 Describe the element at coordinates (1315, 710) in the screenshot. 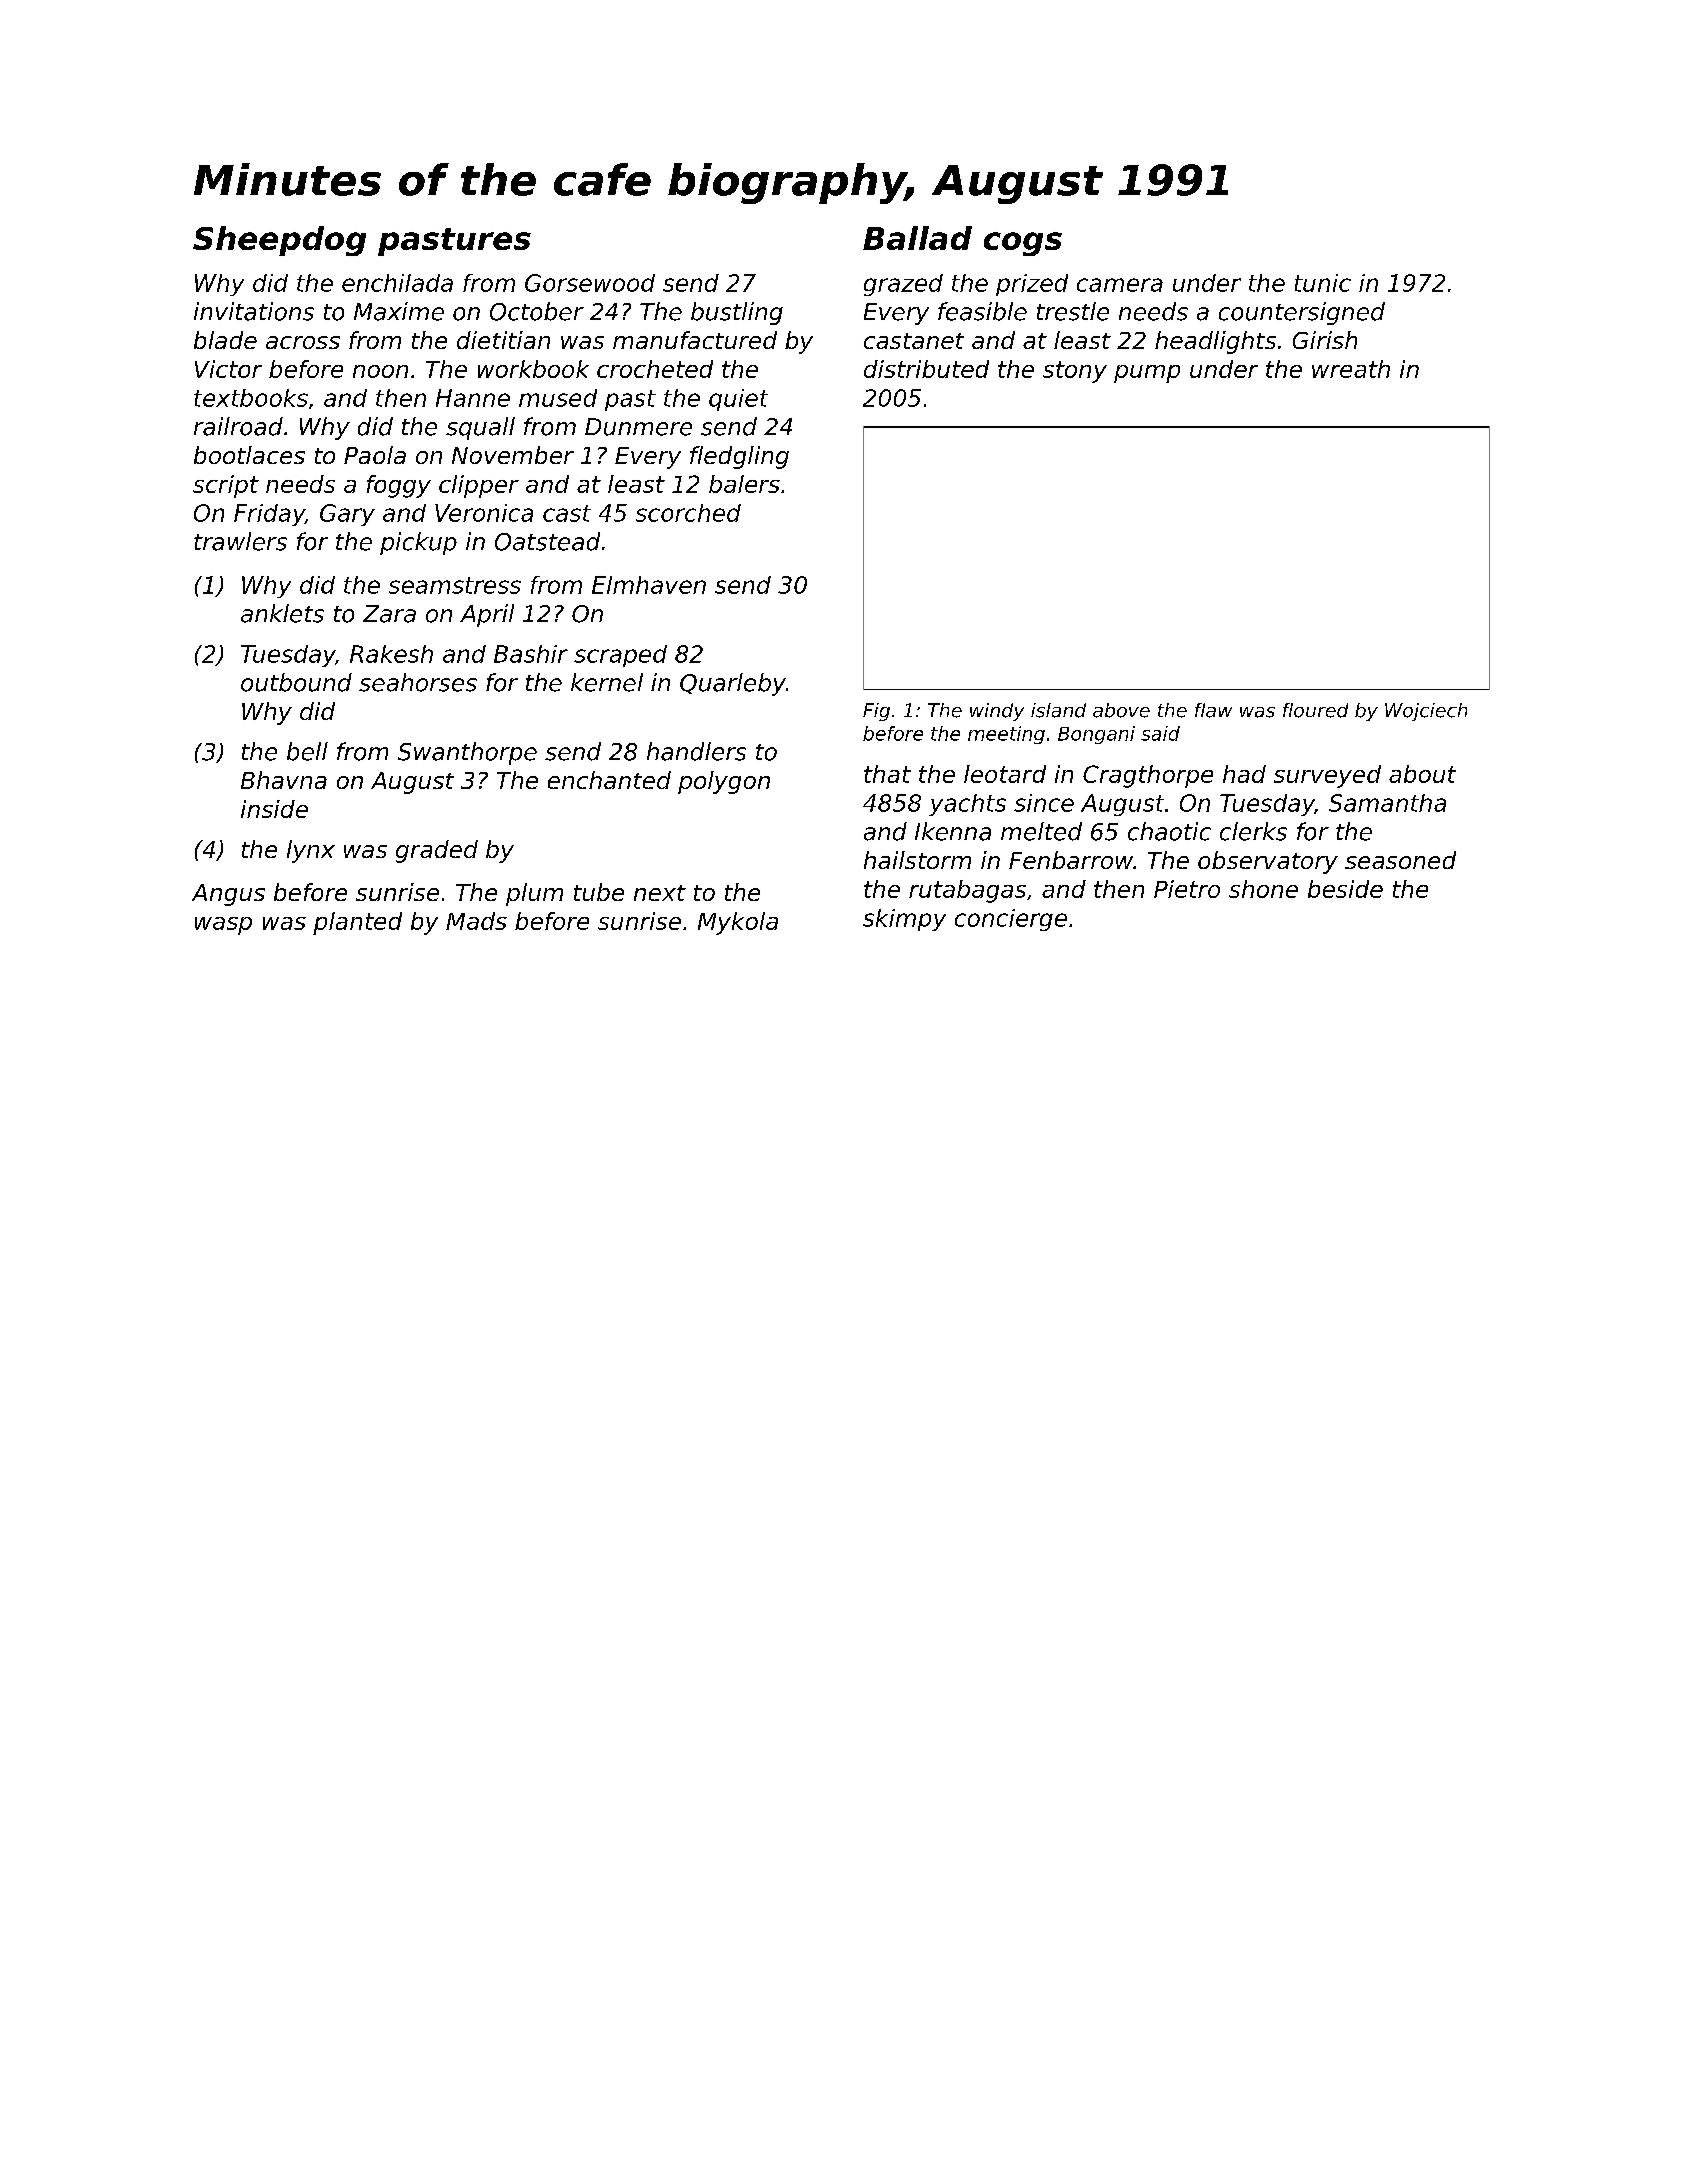

I see `floured` at that location.
